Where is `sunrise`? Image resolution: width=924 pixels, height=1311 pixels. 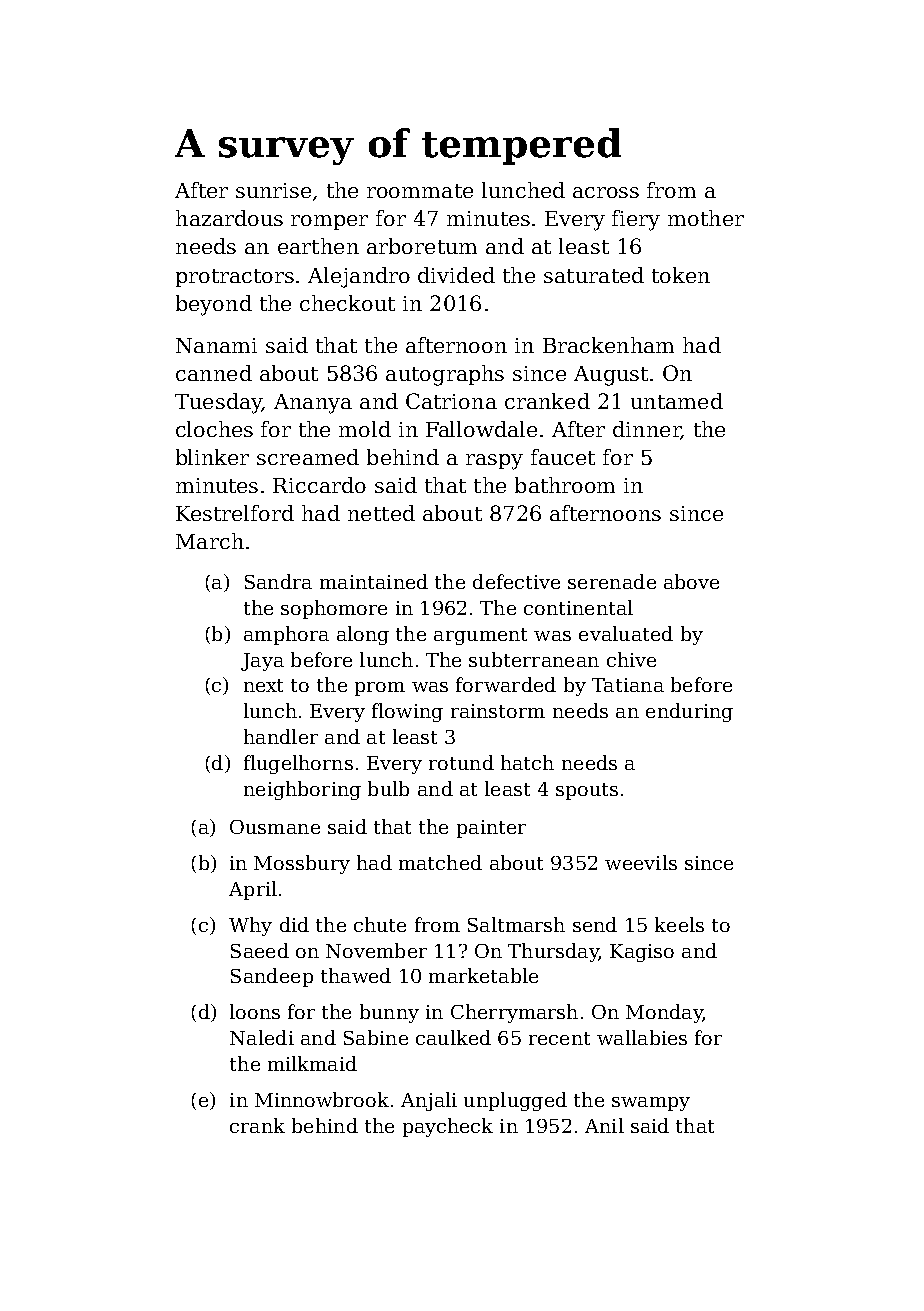
sunrise is located at coordinates (273, 190).
